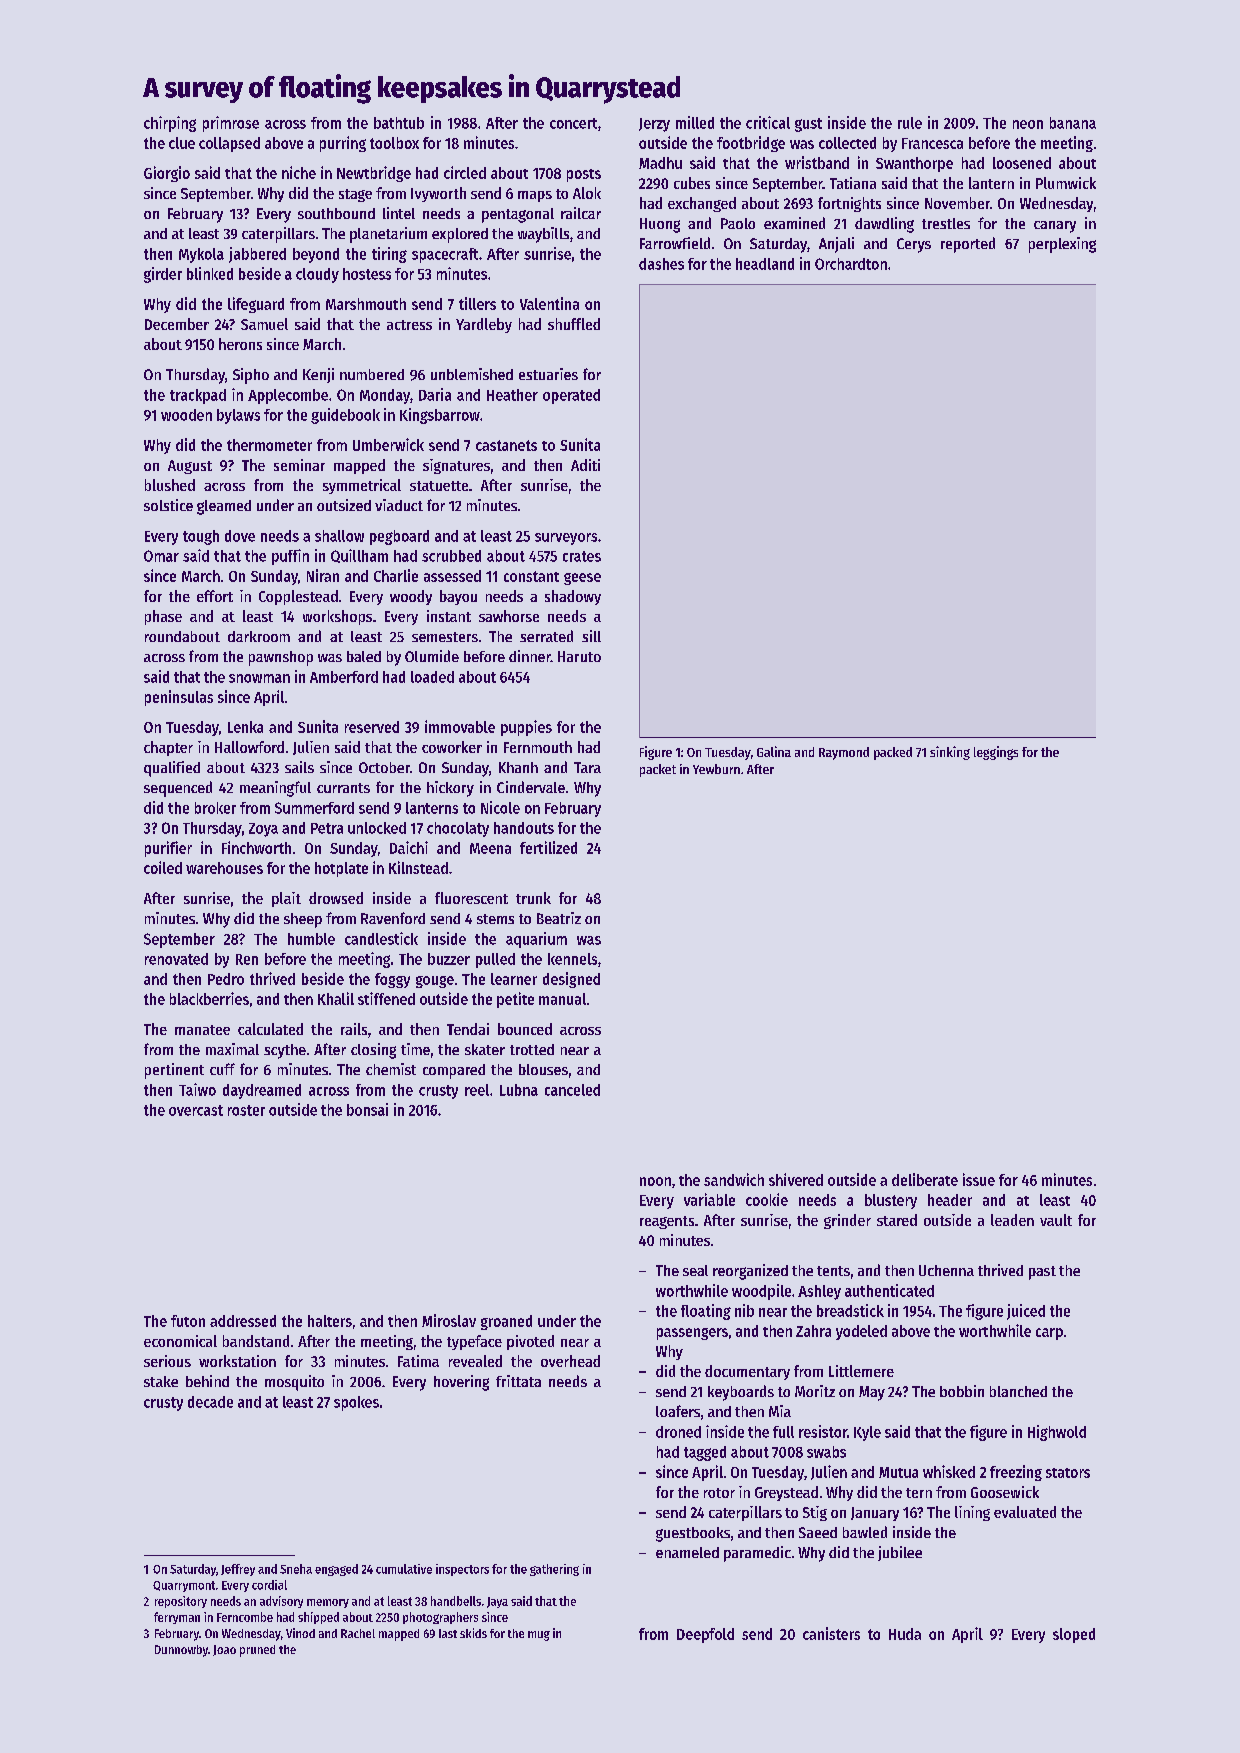  I want to click on past, so click(1042, 1273).
